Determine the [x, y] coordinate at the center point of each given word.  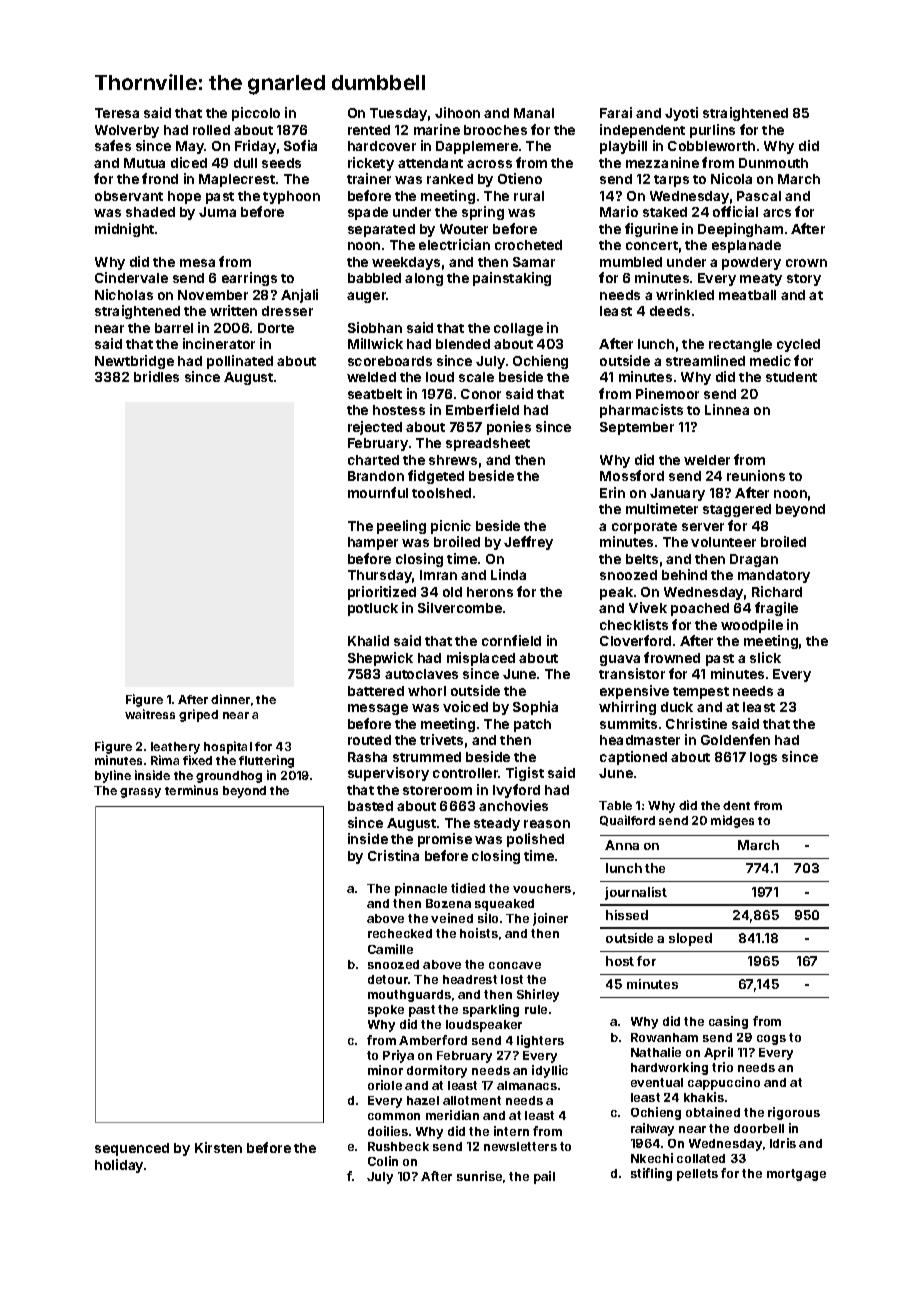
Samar [534, 262]
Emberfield [482, 409]
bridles [156, 376]
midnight [124, 230]
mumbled [631, 262]
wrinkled [685, 294]
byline [113, 776]
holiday [120, 1166]
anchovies [513, 805]
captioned [633, 758]
